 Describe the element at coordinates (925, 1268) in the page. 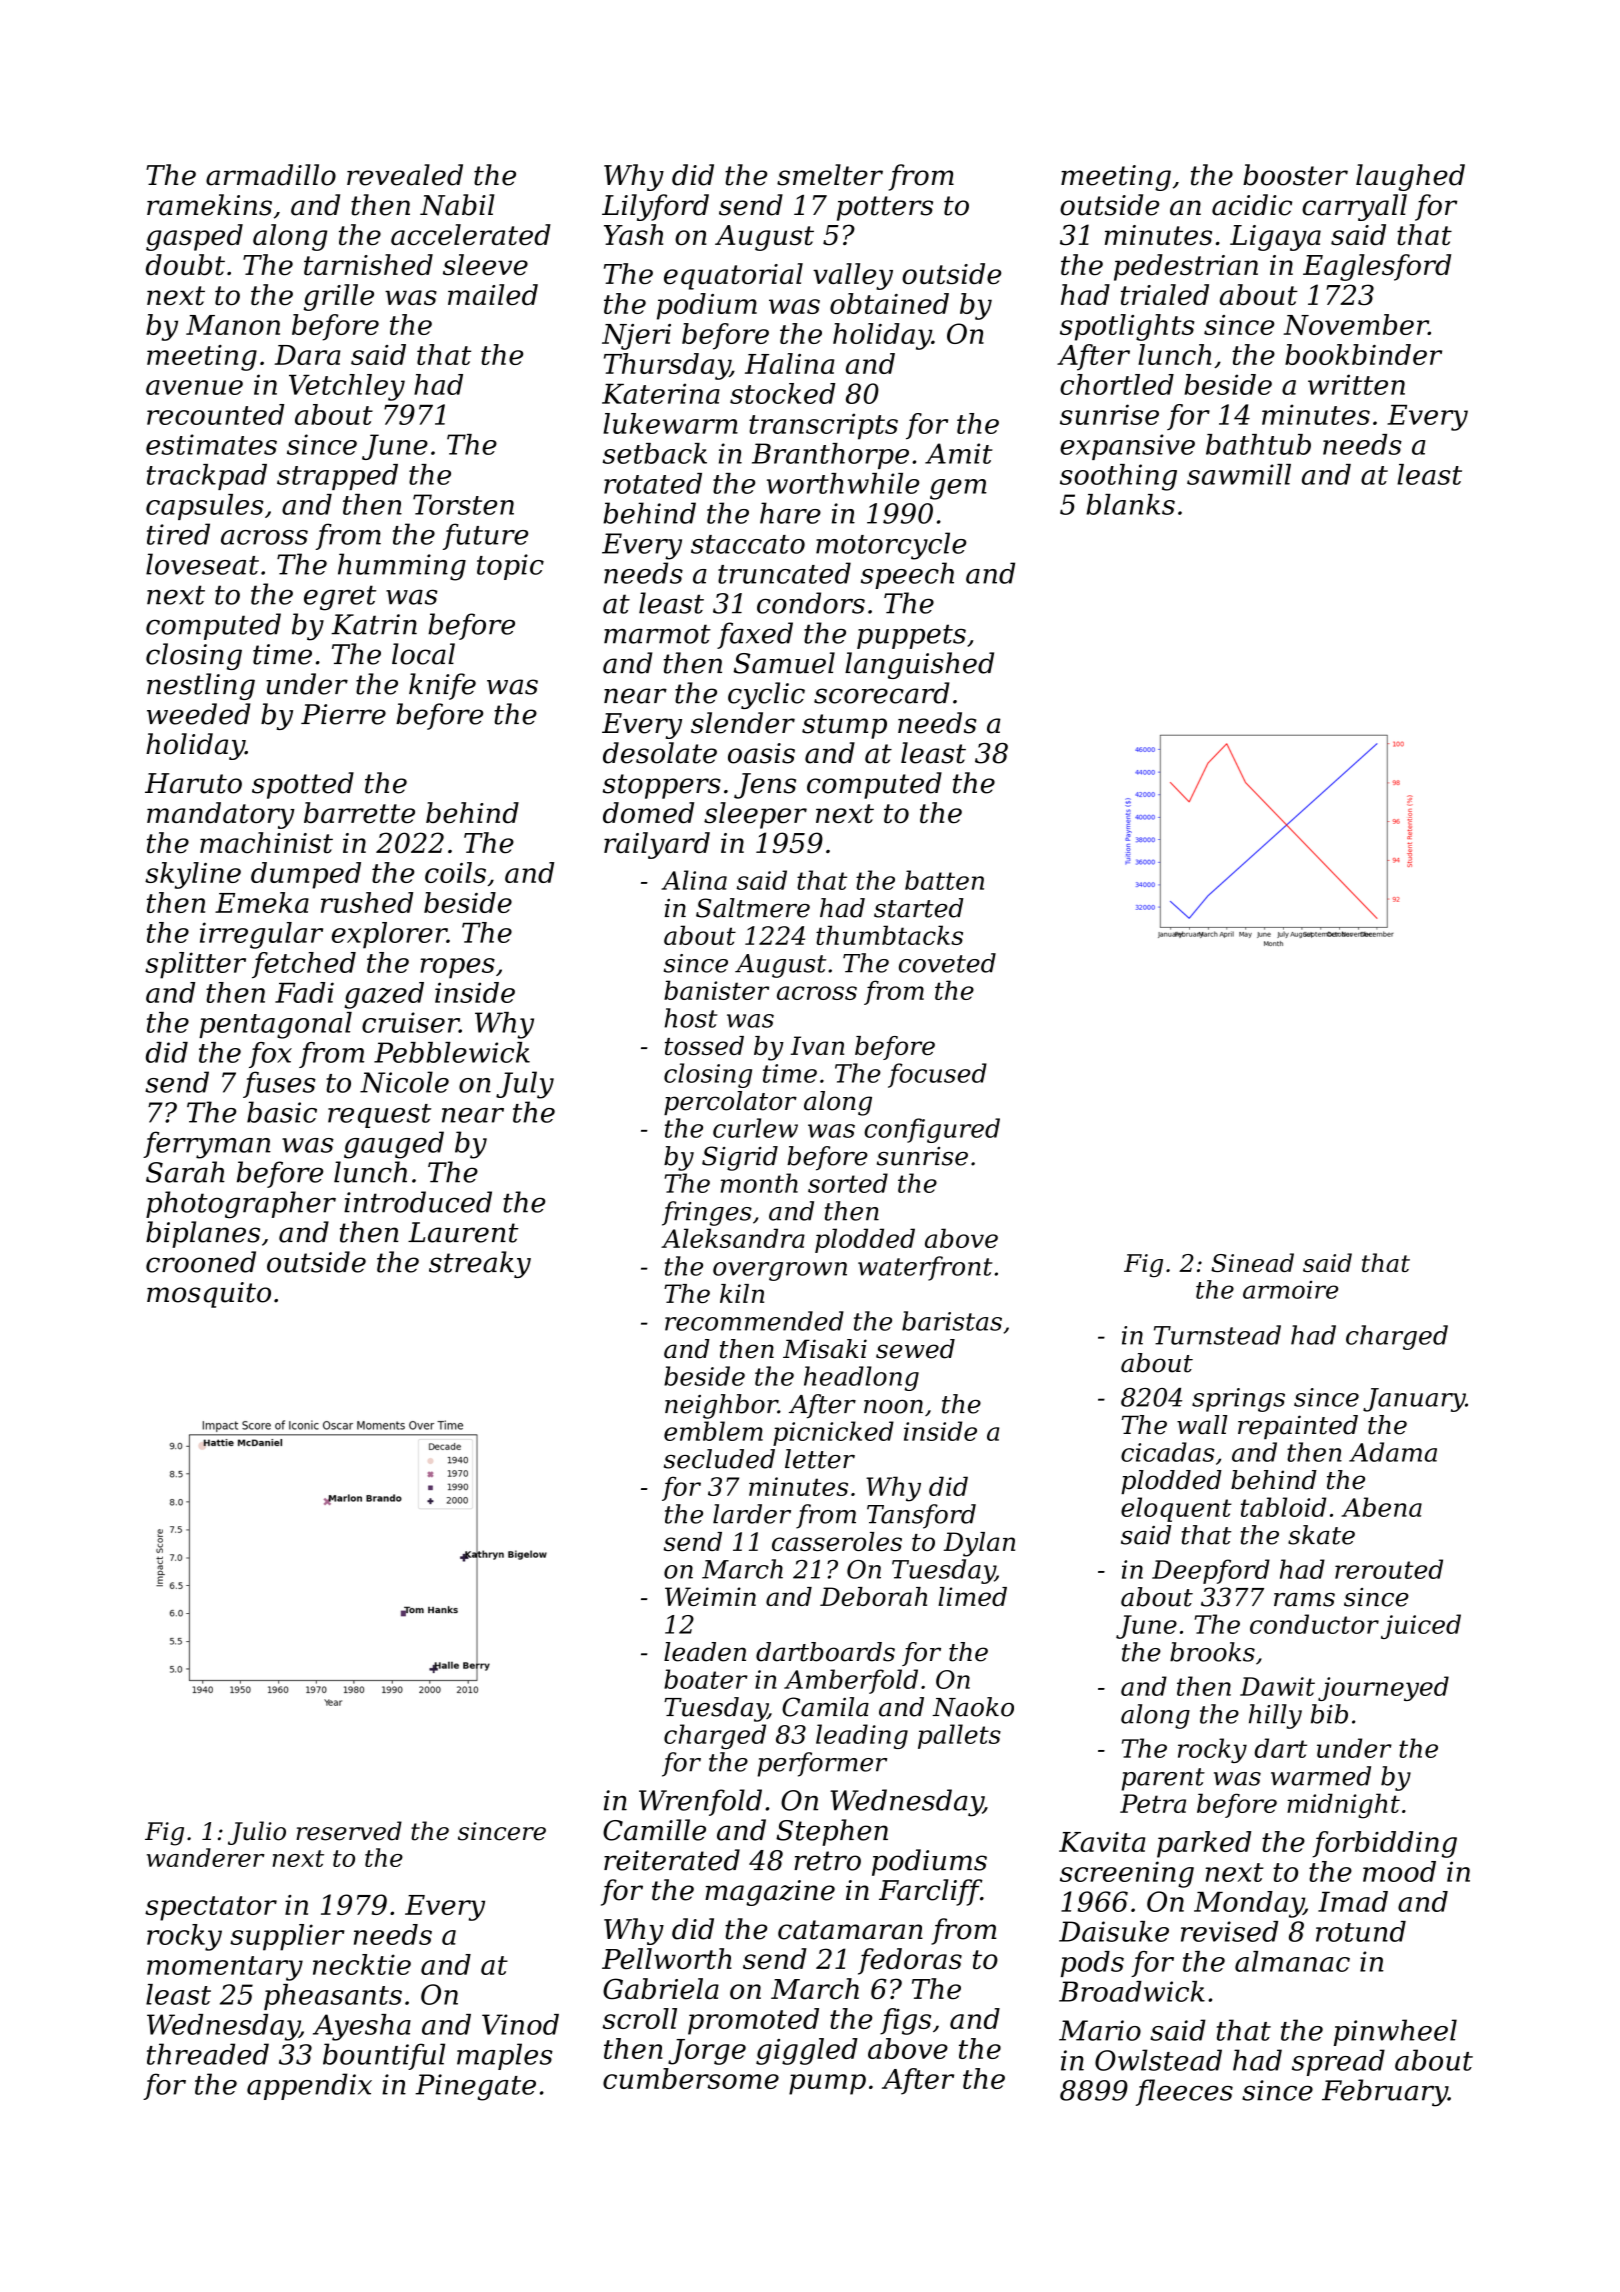

I see `waterfront` at that location.
